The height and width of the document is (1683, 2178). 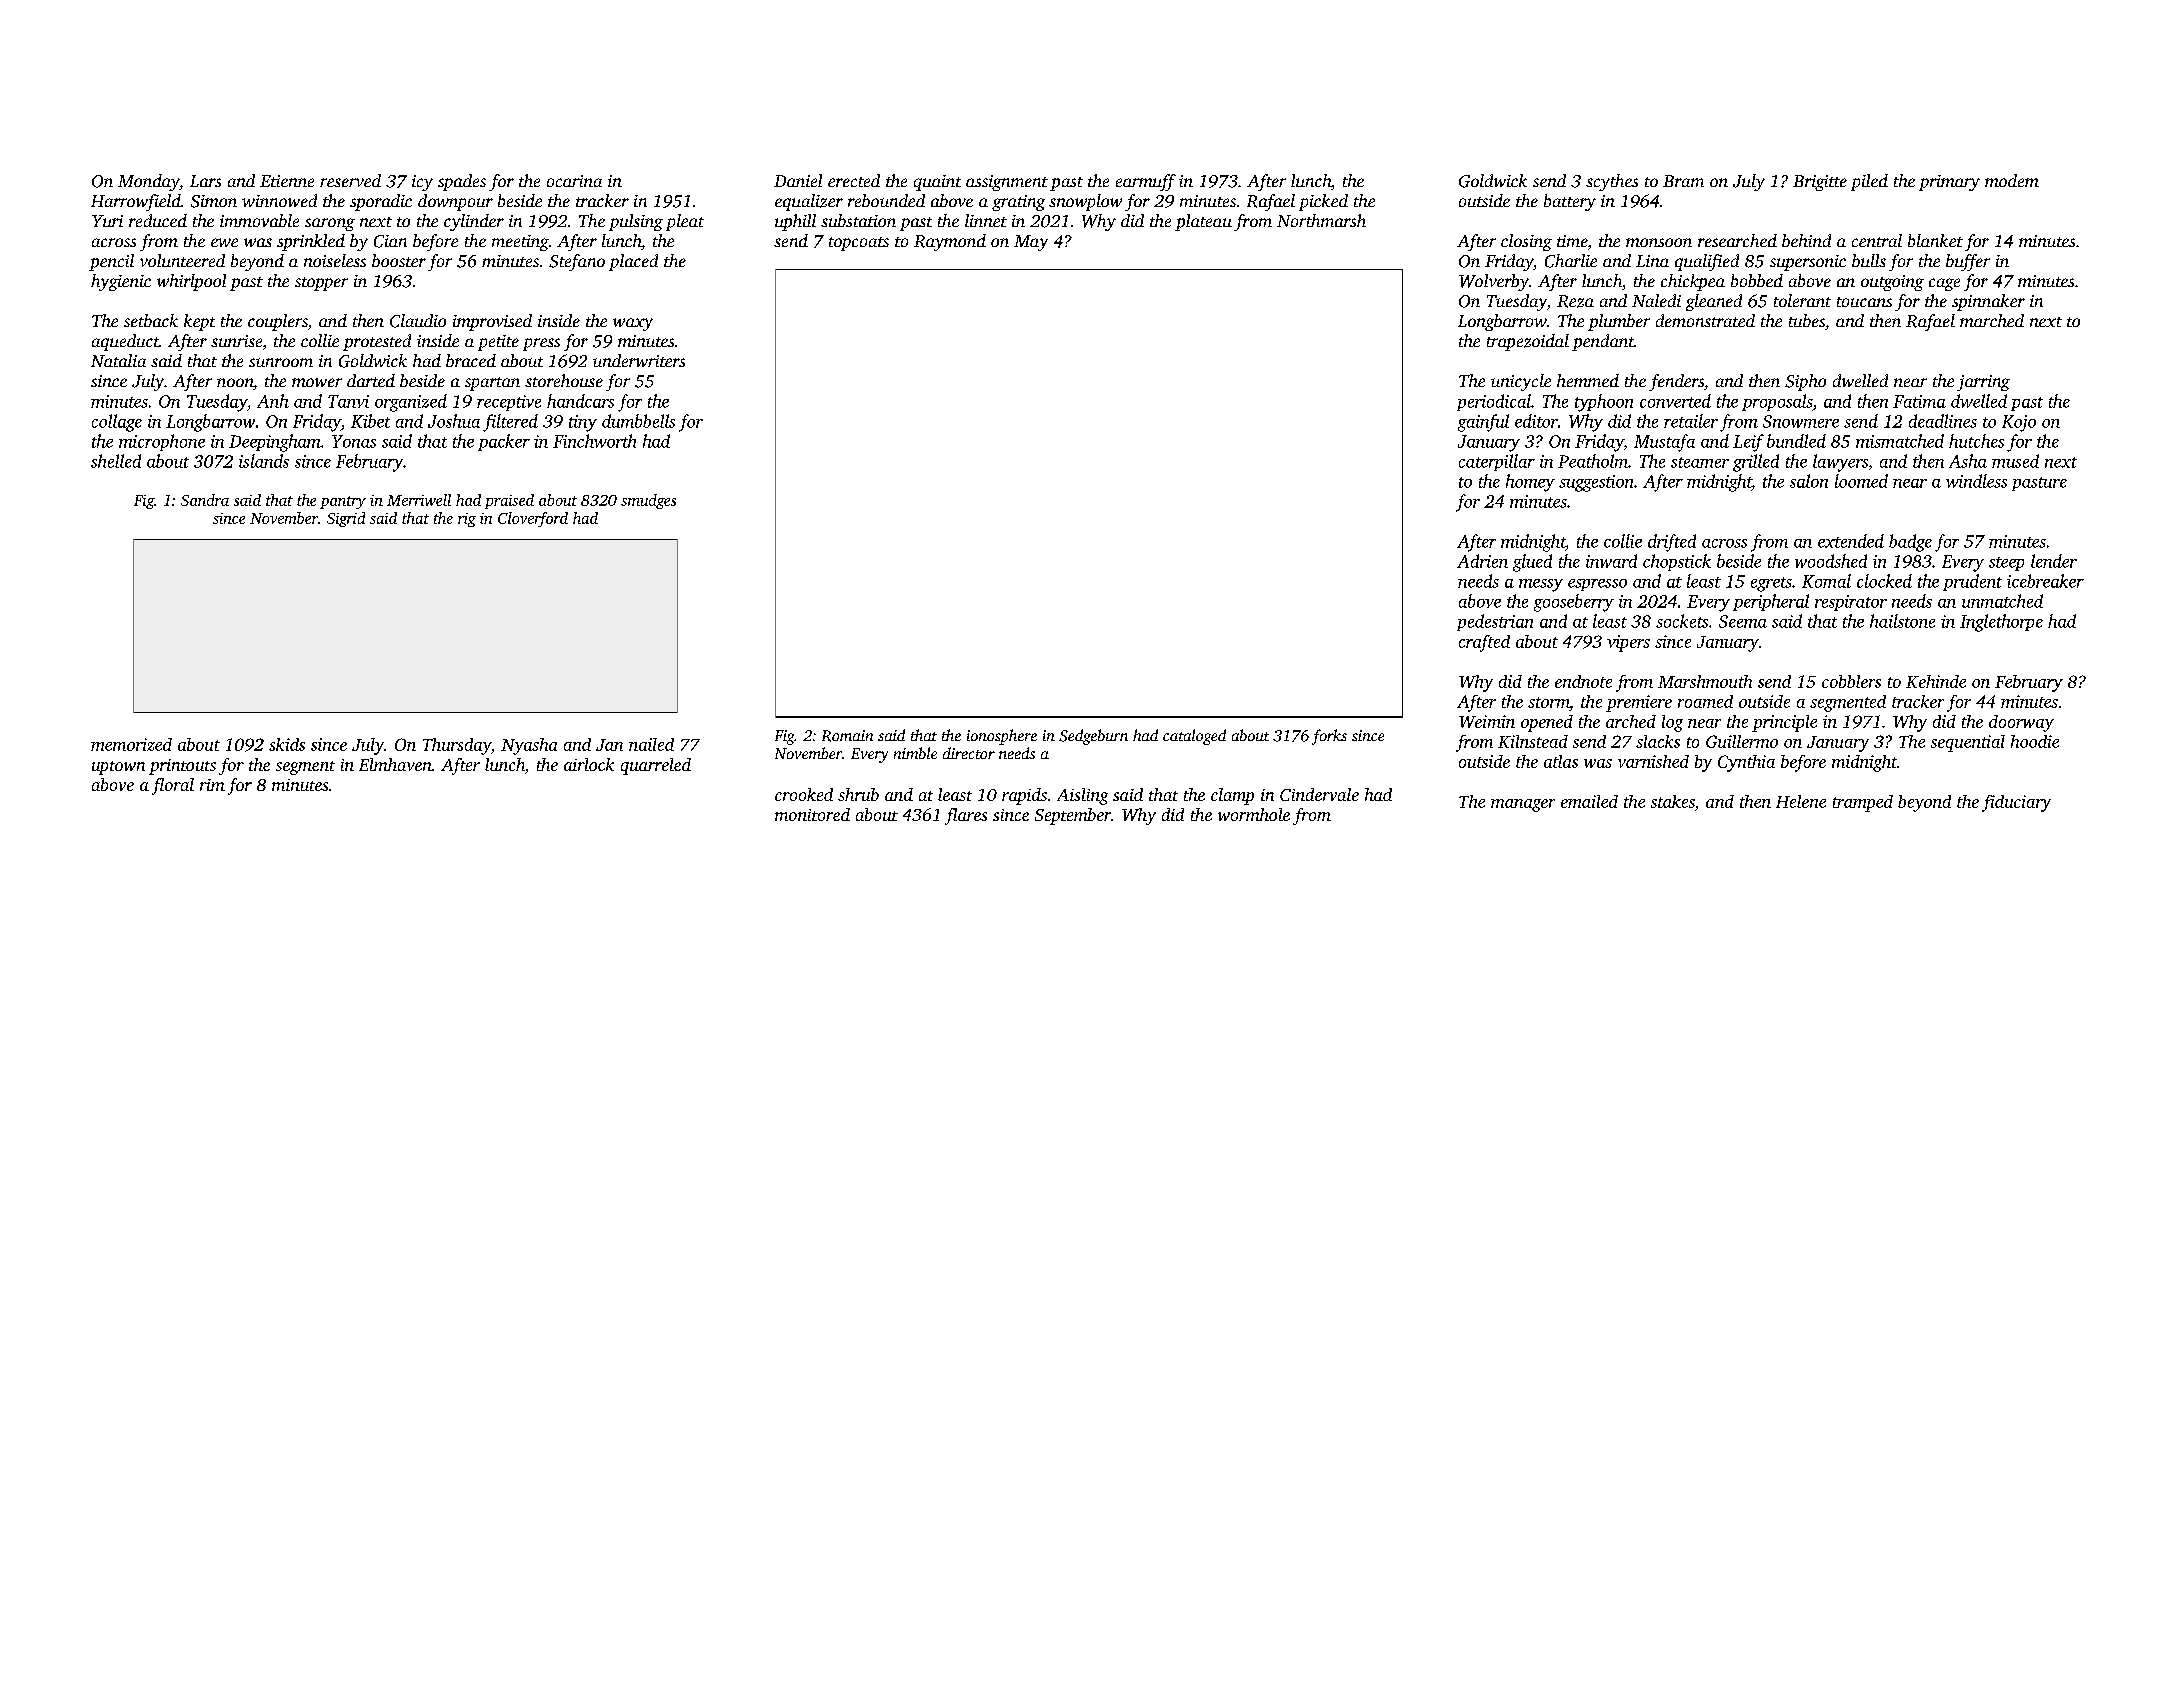 I want to click on supersonic, so click(x=1808, y=263).
